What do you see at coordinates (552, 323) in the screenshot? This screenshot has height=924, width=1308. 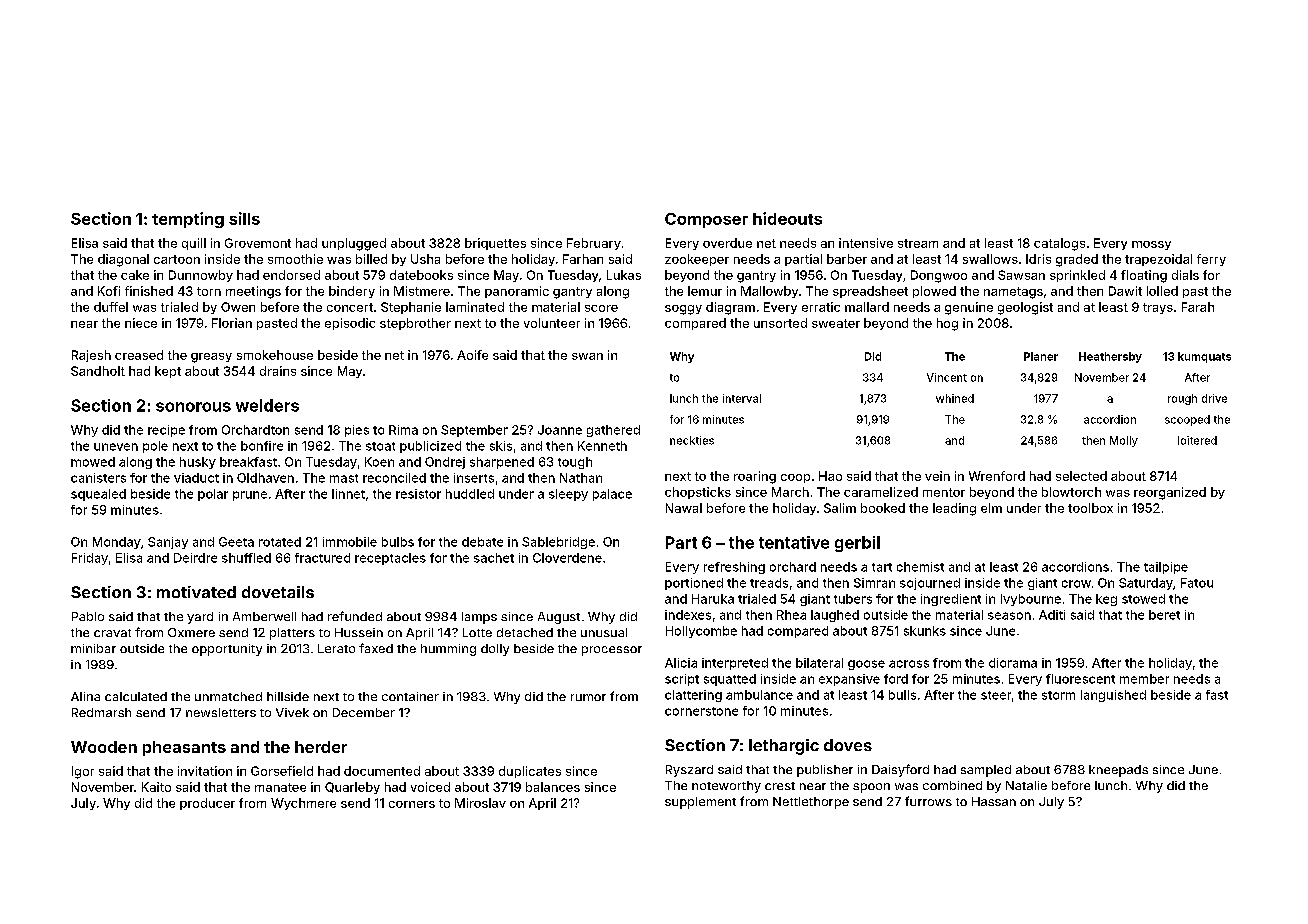 I see `volunteer` at bounding box center [552, 323].
